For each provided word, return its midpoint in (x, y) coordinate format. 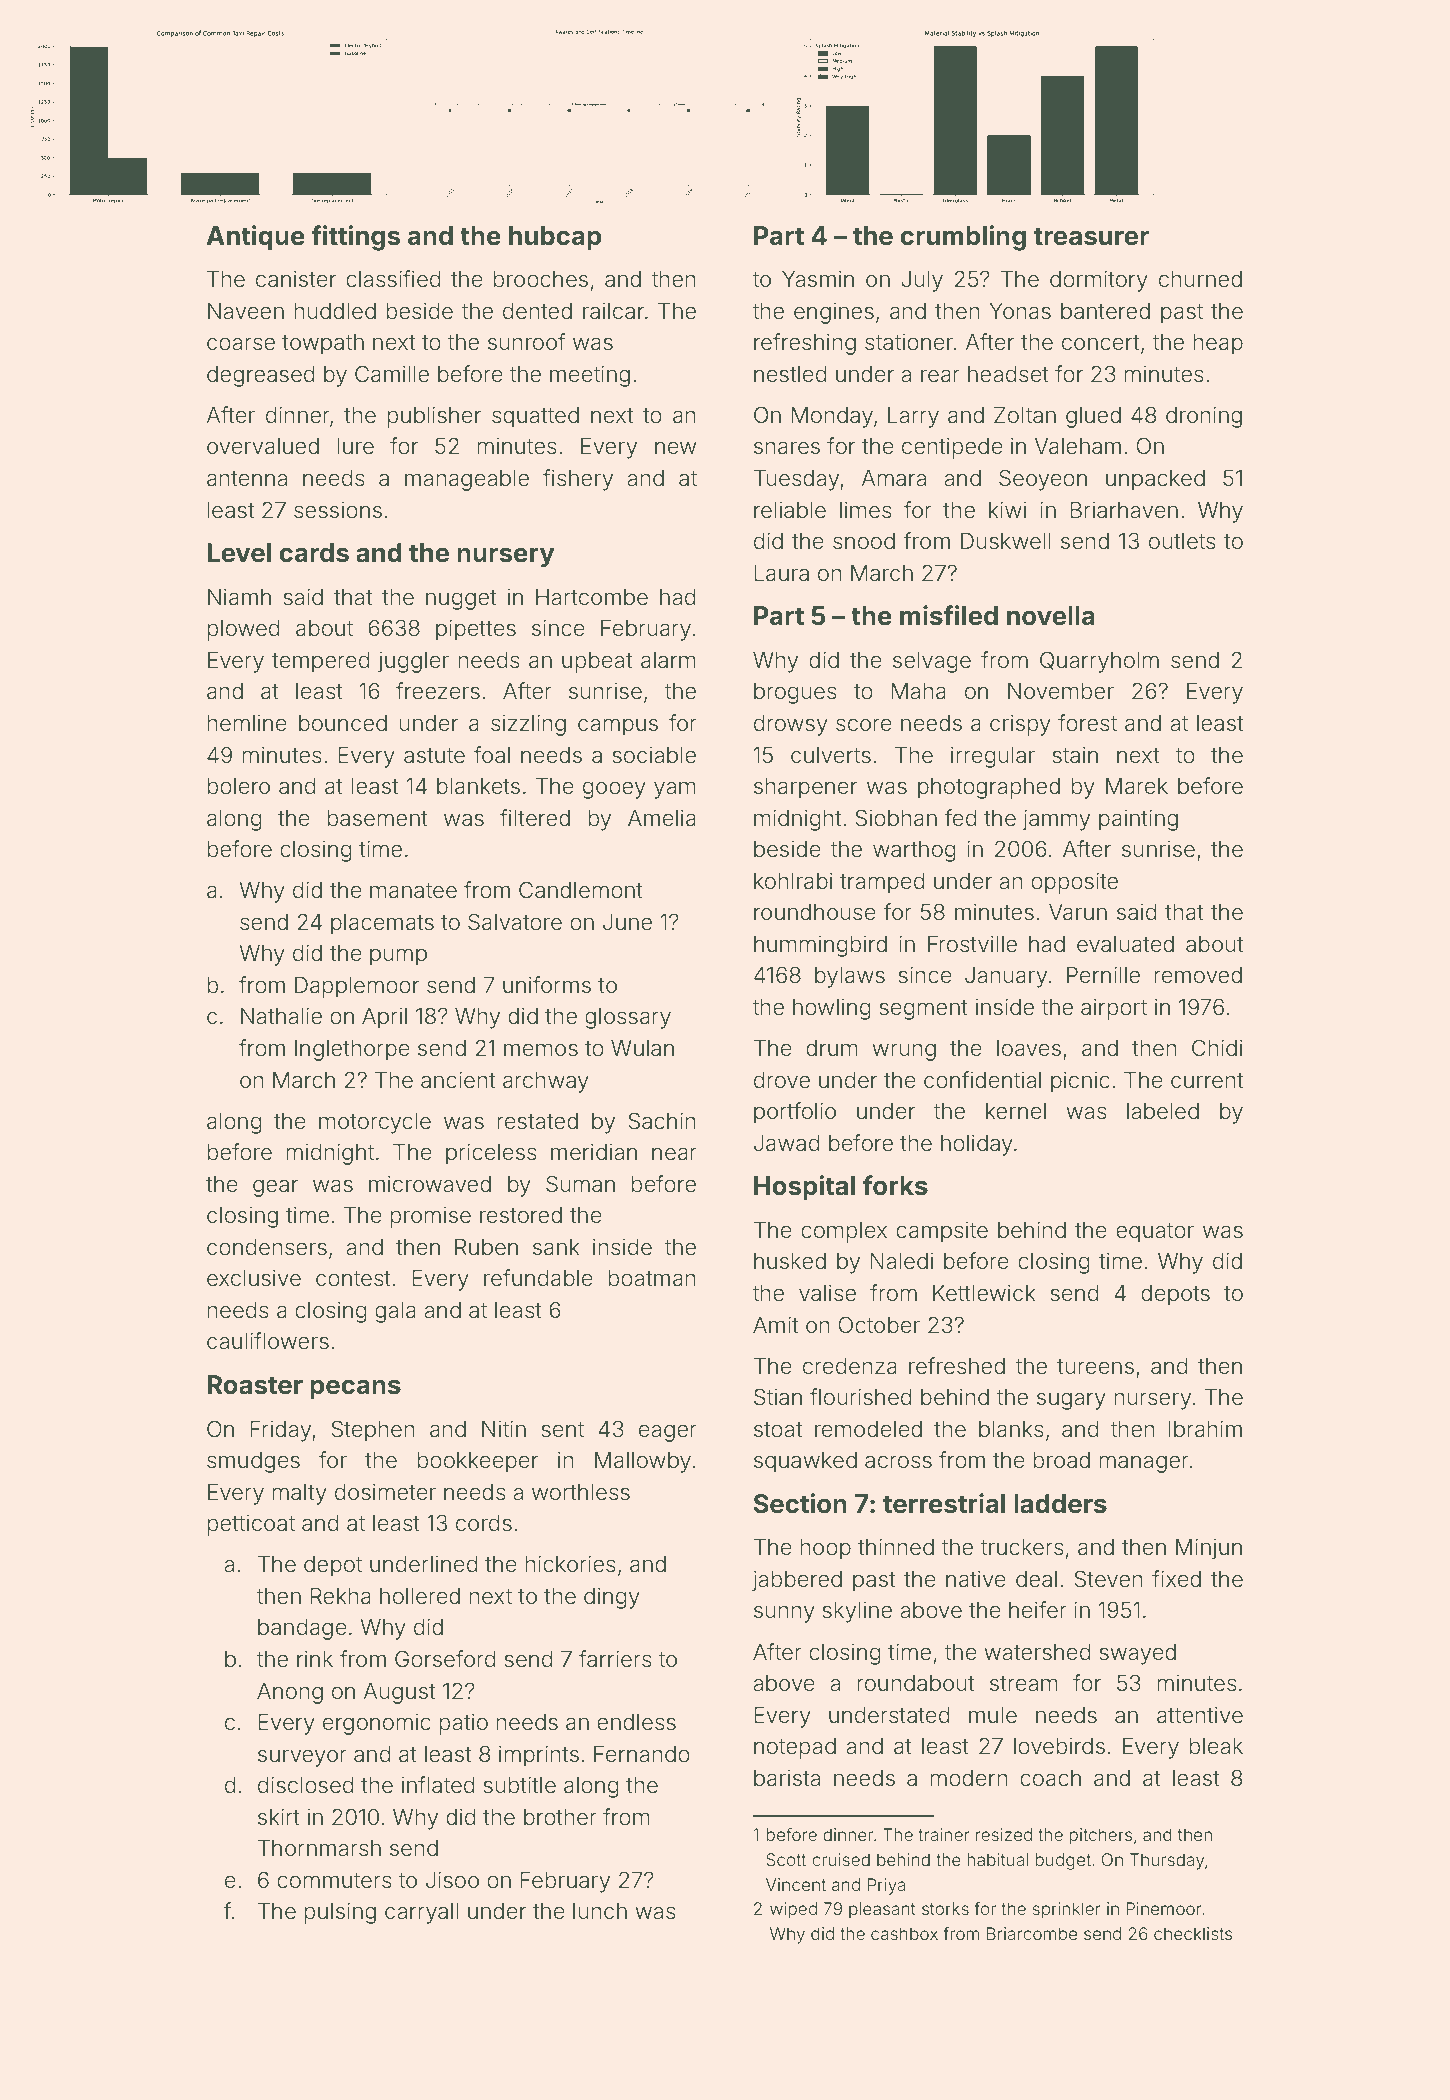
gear (275, 1188)
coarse (241, 344)
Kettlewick (984, 1293)
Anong (290, 1693)
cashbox (904, 1933)
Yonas (1020, 311)
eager (668, 1433)
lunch (600, 1911)
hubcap (555, 238)
